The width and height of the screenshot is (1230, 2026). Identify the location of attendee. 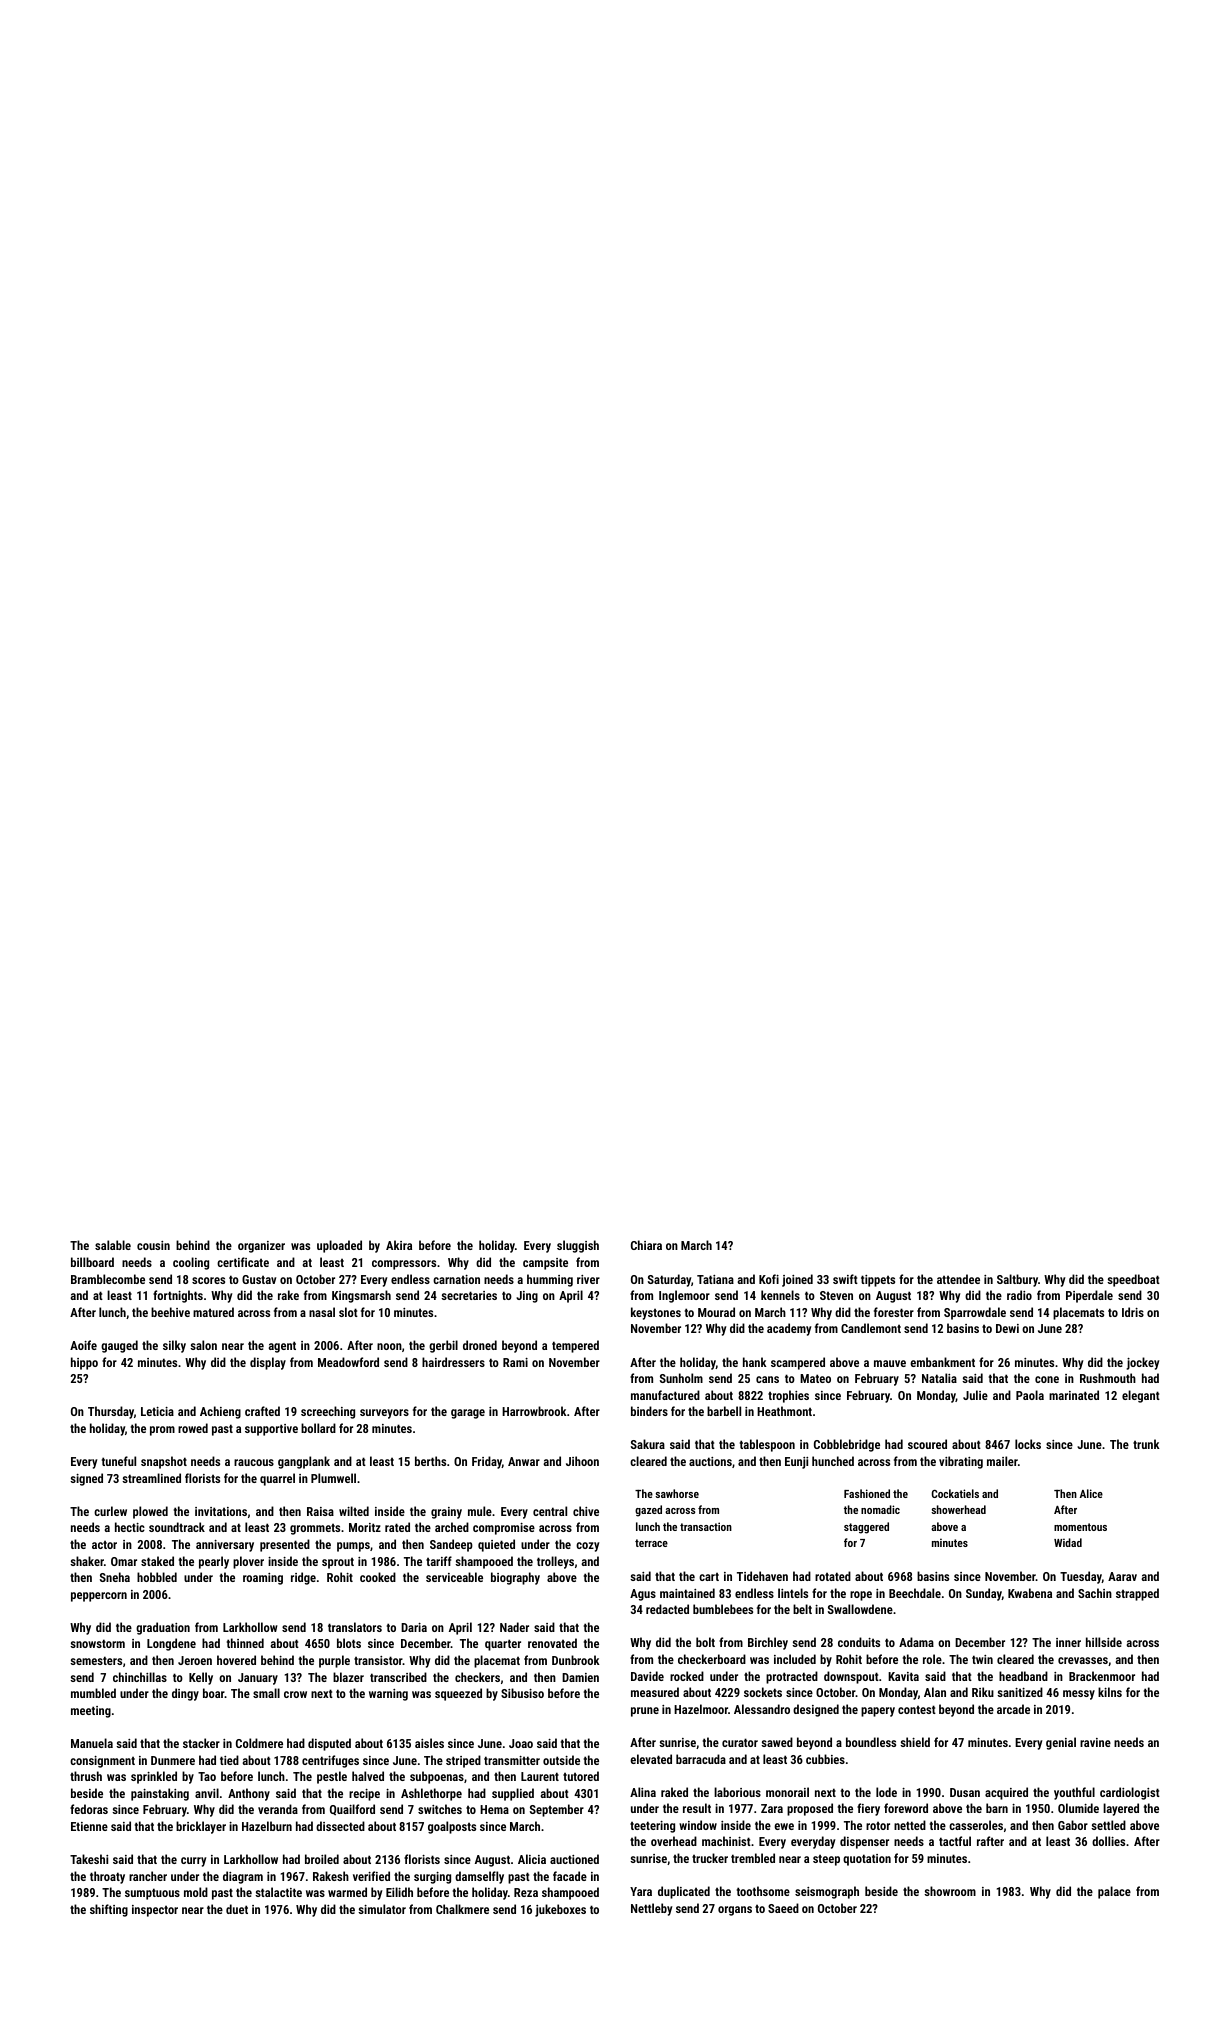
(958, 1279).
